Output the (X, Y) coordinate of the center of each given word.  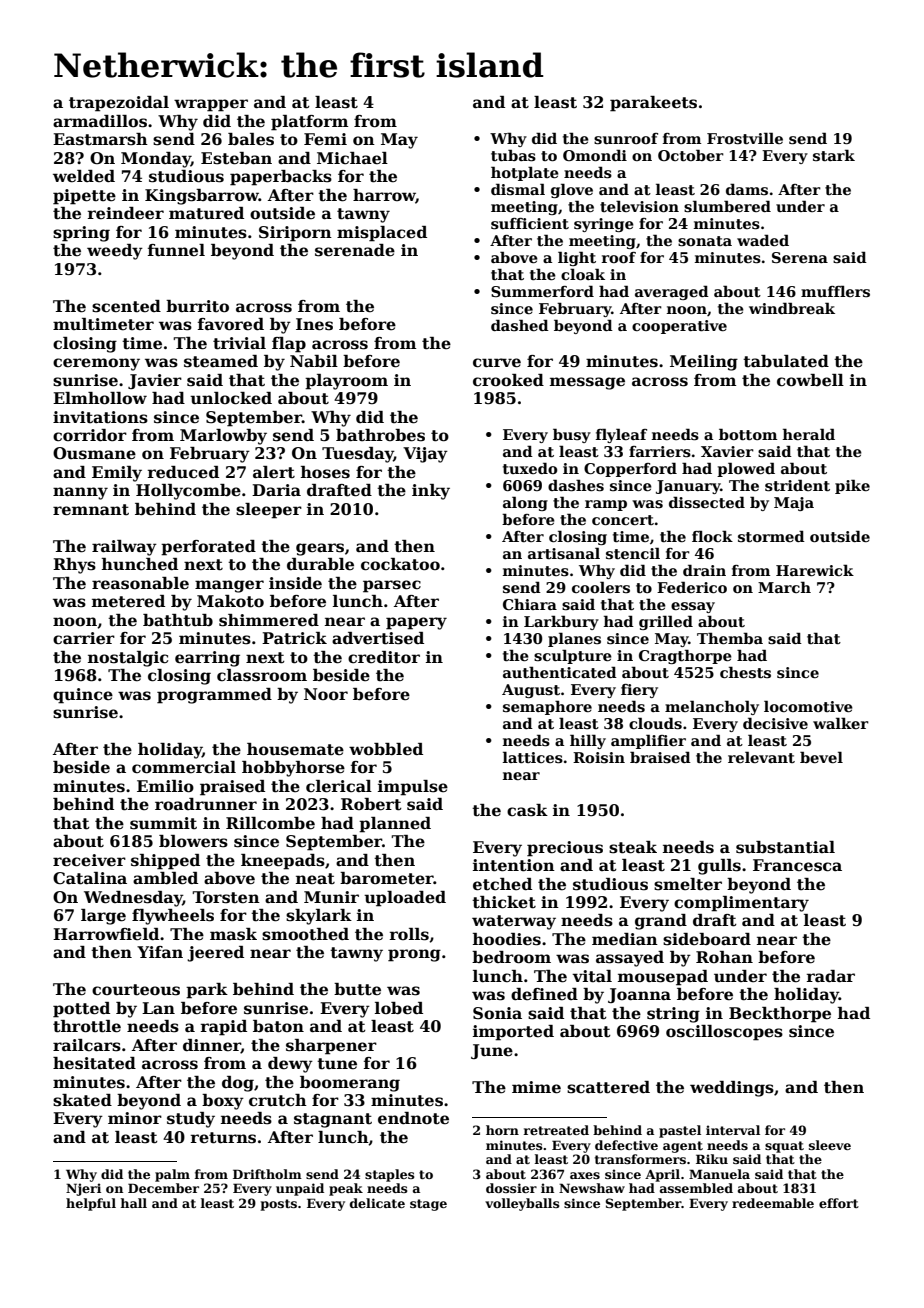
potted (81, 1010)
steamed (221, 361)
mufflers (835, 291)
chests (745, 672)
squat (784, 1147)
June (492, 1051)
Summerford (542, 291)
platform (309, 123)
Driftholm (267, 1174)
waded (763, 240)
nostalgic (128, 659)
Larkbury (561, 622)
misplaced (382, 234)
